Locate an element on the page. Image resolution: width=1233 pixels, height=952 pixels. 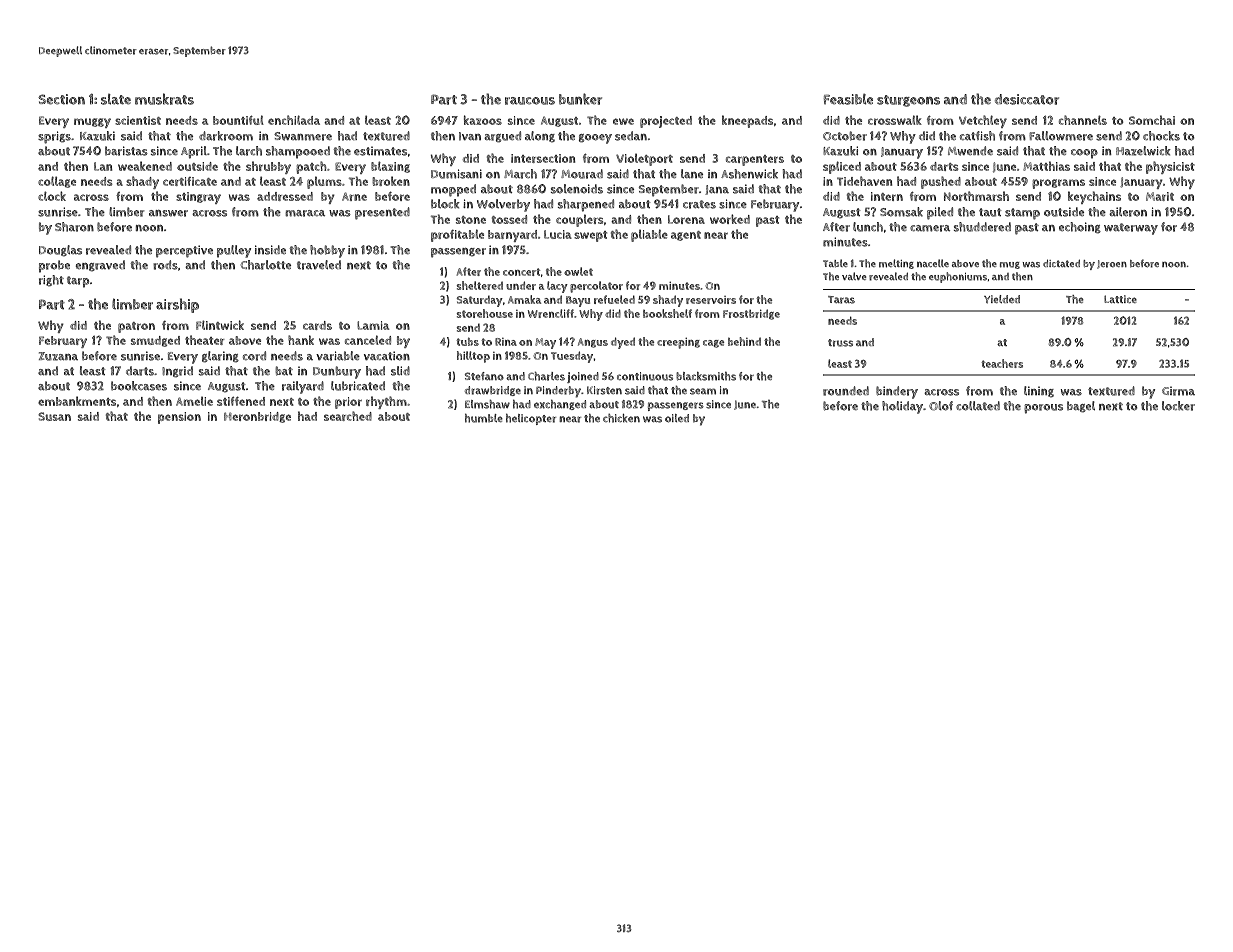
desiccator is located at coordinates (1027, 99).
